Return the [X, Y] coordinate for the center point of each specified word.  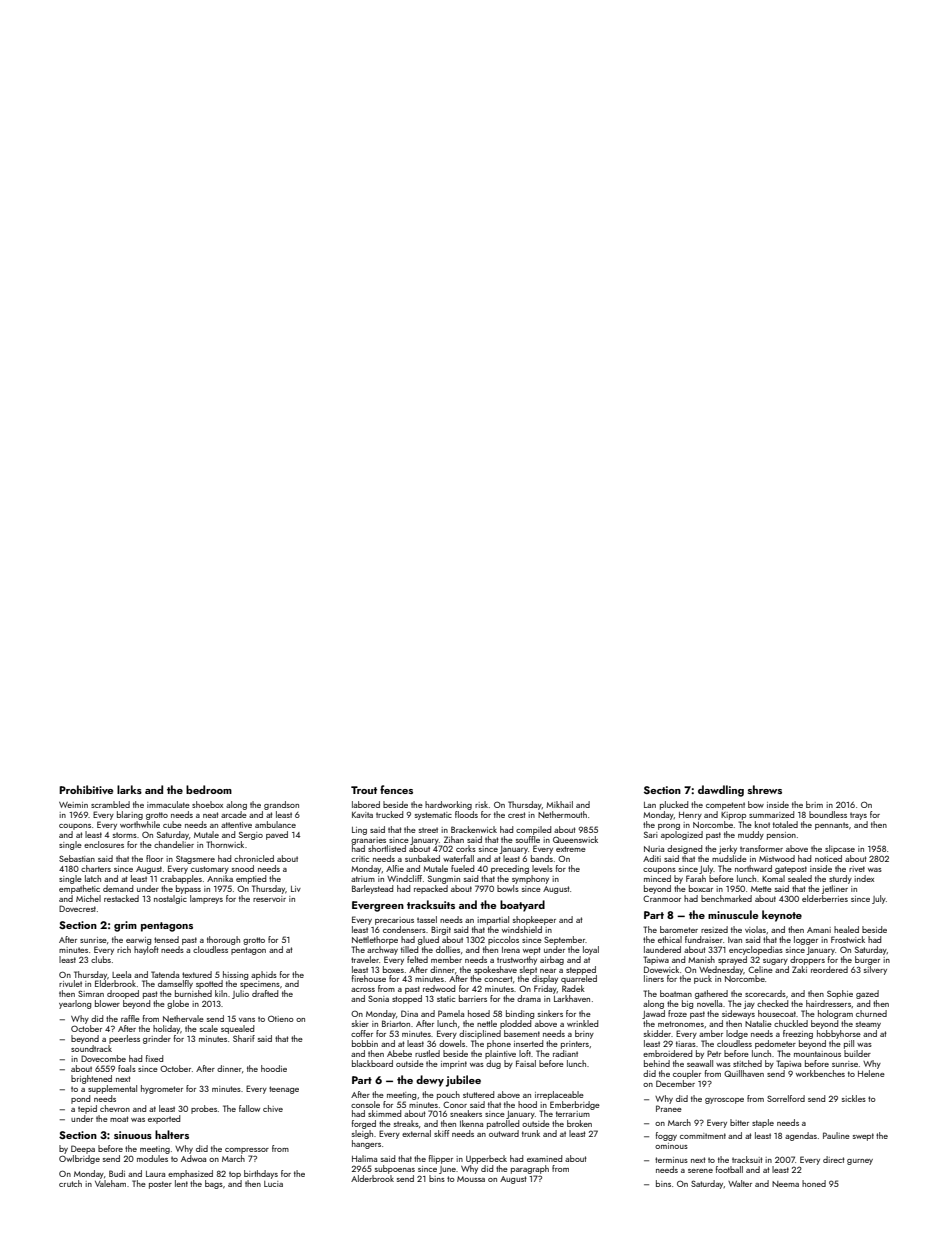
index [864, 878]
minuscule [733, 914]
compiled [533, 830]
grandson [281, 805]
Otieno [281, 1018]
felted [417, 959]
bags [214, 1184]
